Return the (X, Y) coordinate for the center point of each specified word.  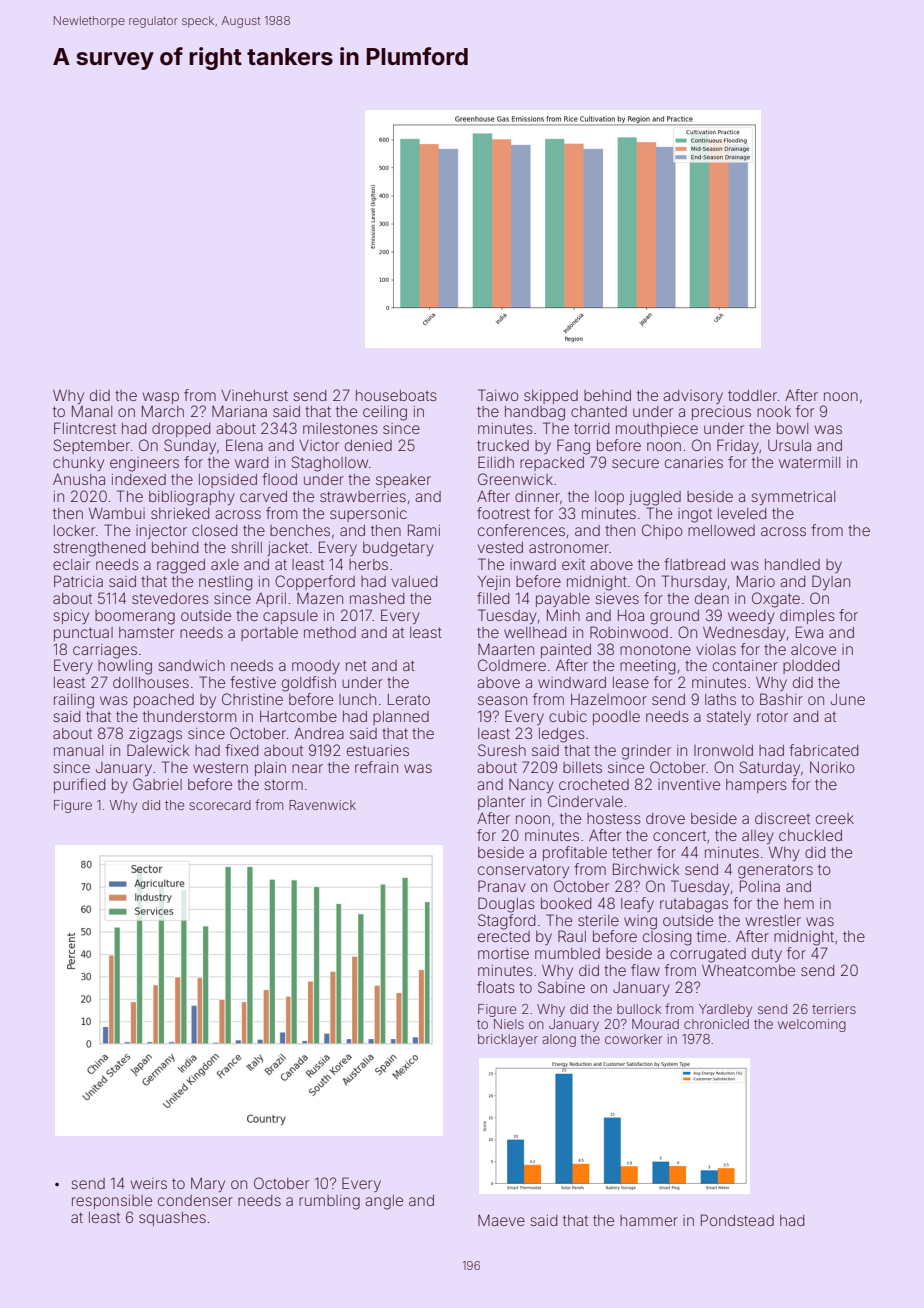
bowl (792, 428)
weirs (149, 1183)
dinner (537, 496)
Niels (509, 1024)
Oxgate (776, 600)
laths (720, 699)
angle (384, 1202)
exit (573, 564)
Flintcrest (85, 428)
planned (401, 718)
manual (78, 750)
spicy (71, 617)
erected (504, 936)
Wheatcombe (748, 970)
